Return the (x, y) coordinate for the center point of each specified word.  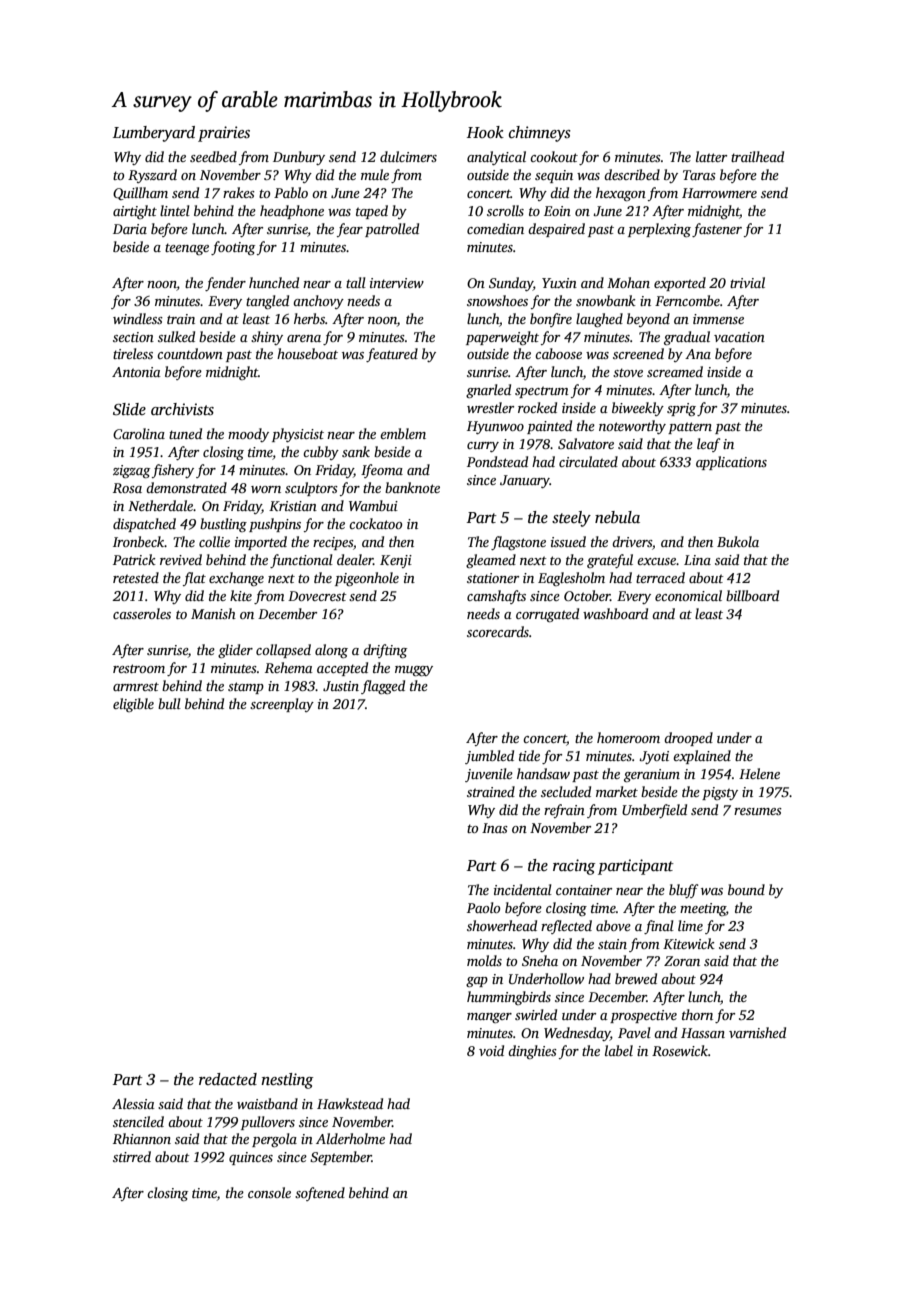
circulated (588, 461)
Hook (485, 132)
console (269, 1192)
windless (138, 318)
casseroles (142, 613)
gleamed (491, 561)
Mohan (628, 282)
